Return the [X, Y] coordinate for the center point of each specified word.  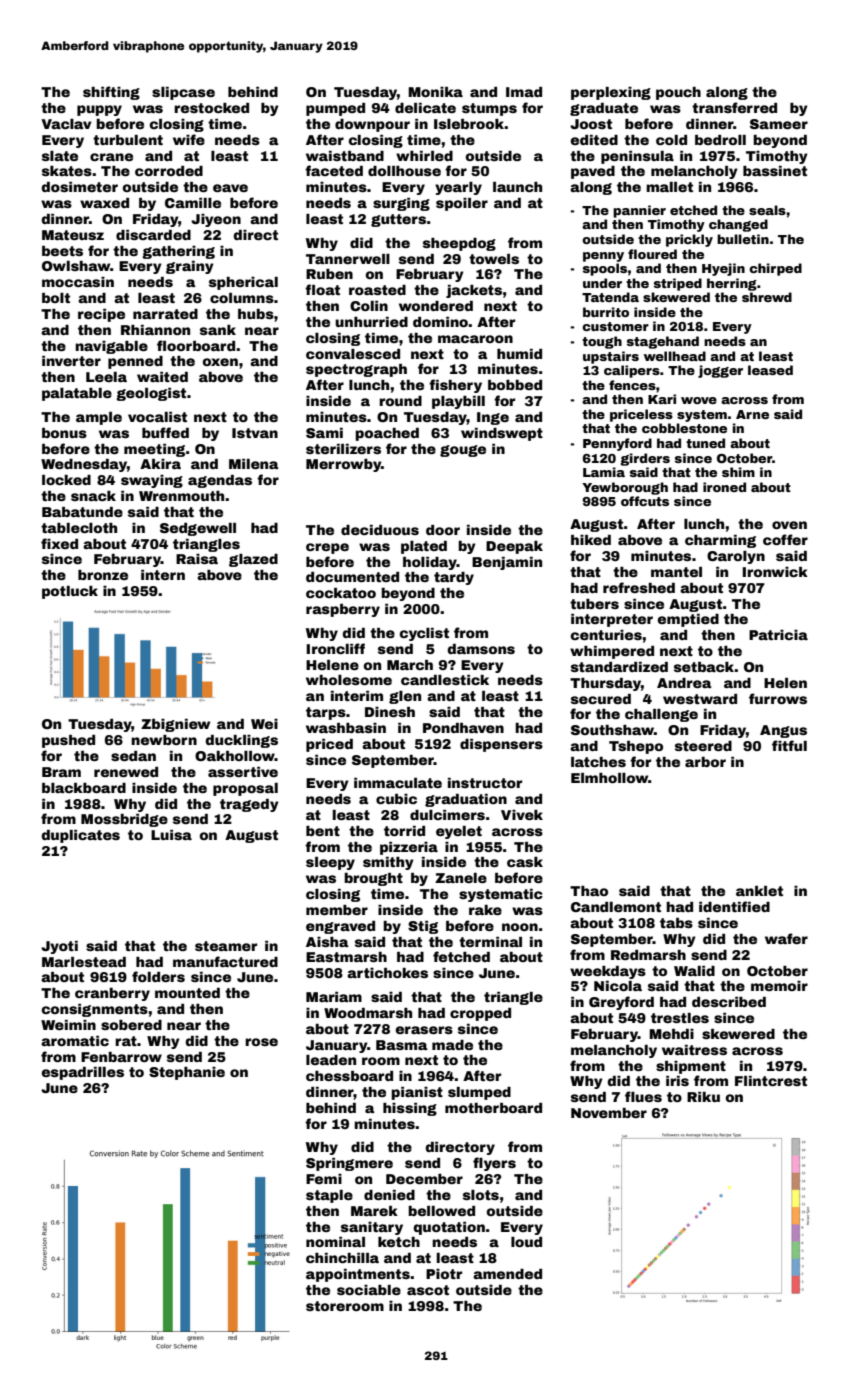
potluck [70, 592]
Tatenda [610, 297]
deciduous [380, 530]
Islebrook [469, 124]
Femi [324, 1179]
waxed [104, 203]
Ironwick [775, 572]
